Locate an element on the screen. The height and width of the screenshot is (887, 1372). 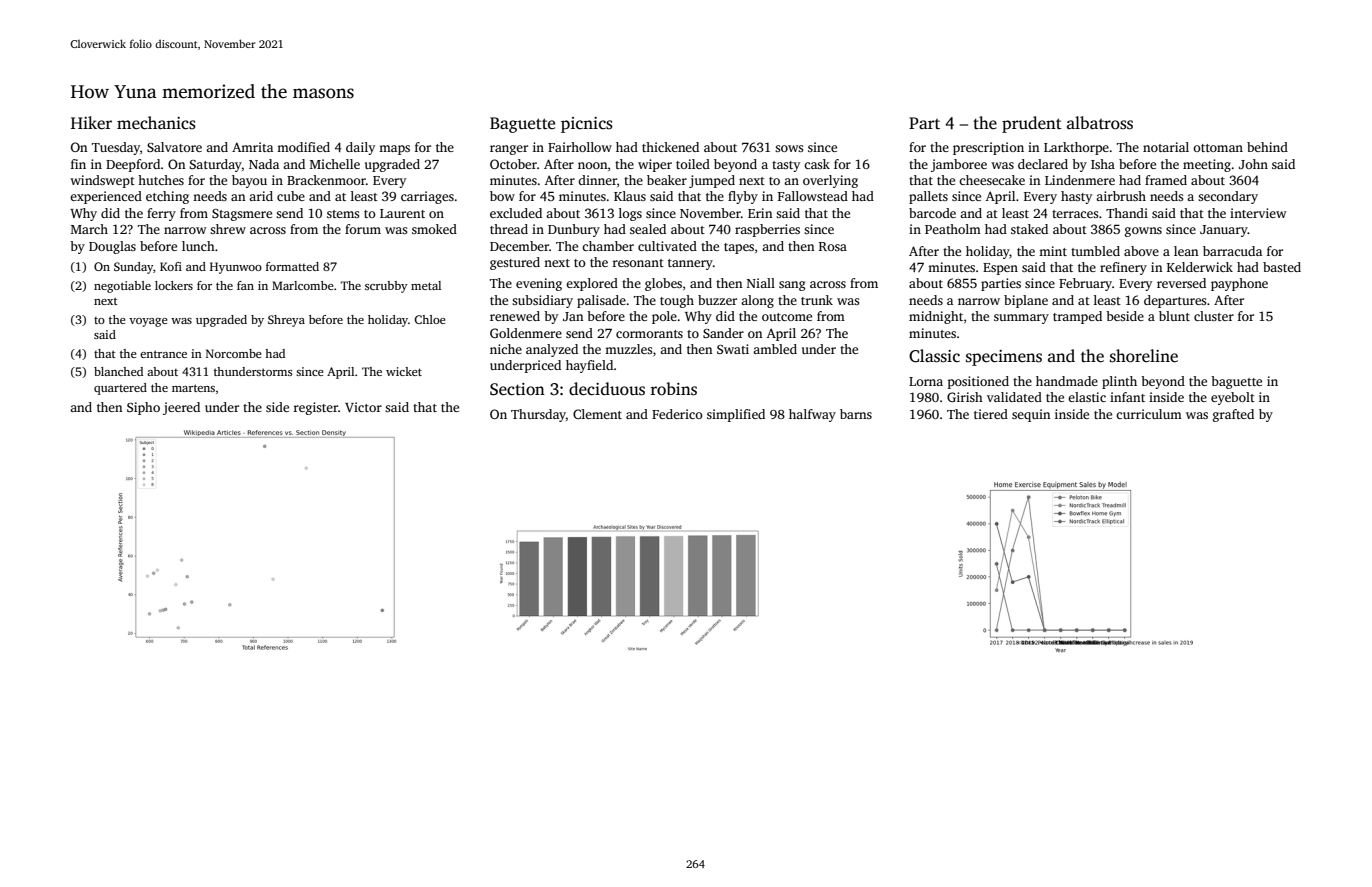
specimens is located at coordinates (1004, 358).
